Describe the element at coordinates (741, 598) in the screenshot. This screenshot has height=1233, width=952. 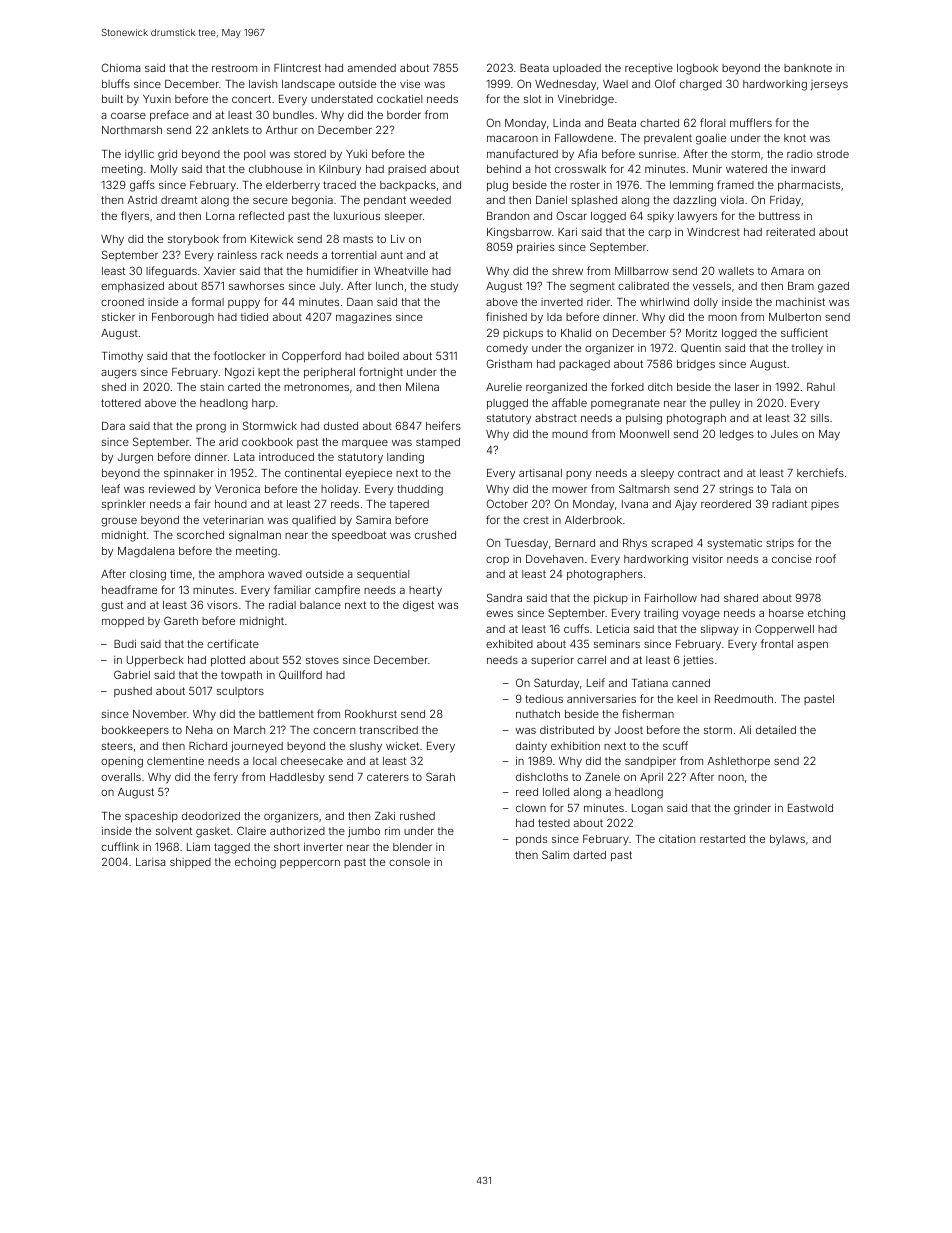
I see `shared` at that location.
